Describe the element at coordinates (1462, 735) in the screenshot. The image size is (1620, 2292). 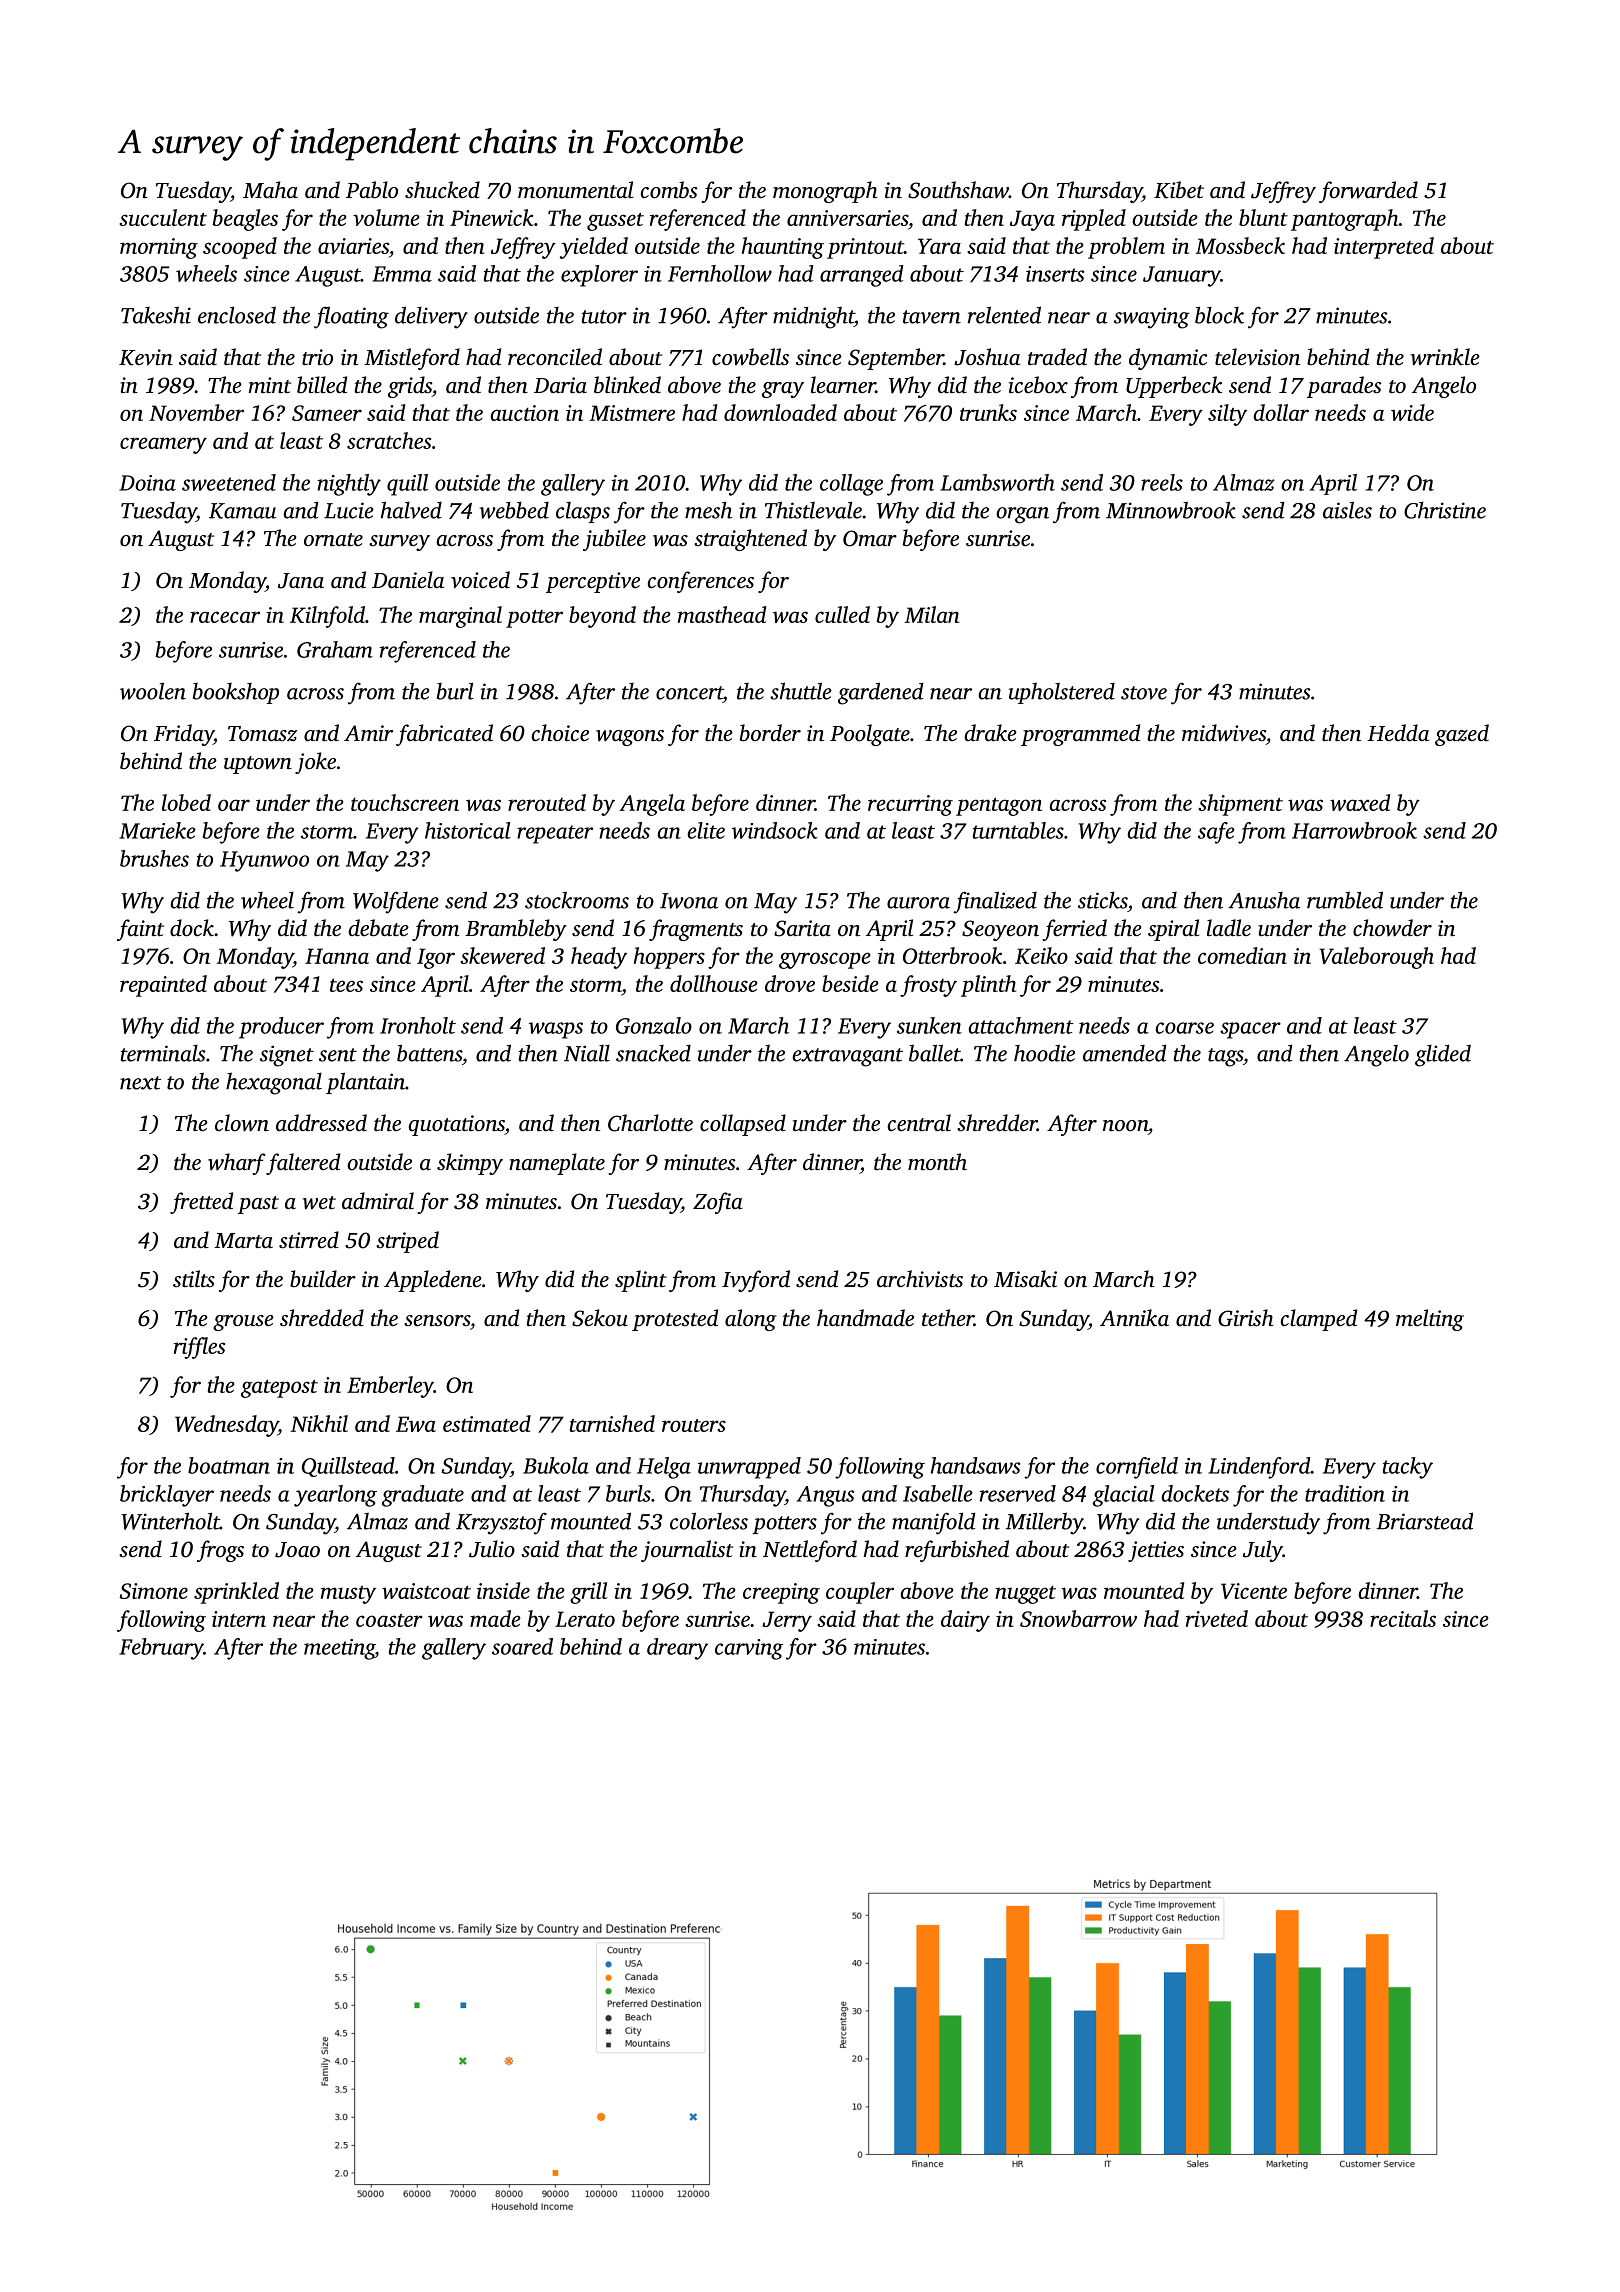
I see `gazed` at that location.
